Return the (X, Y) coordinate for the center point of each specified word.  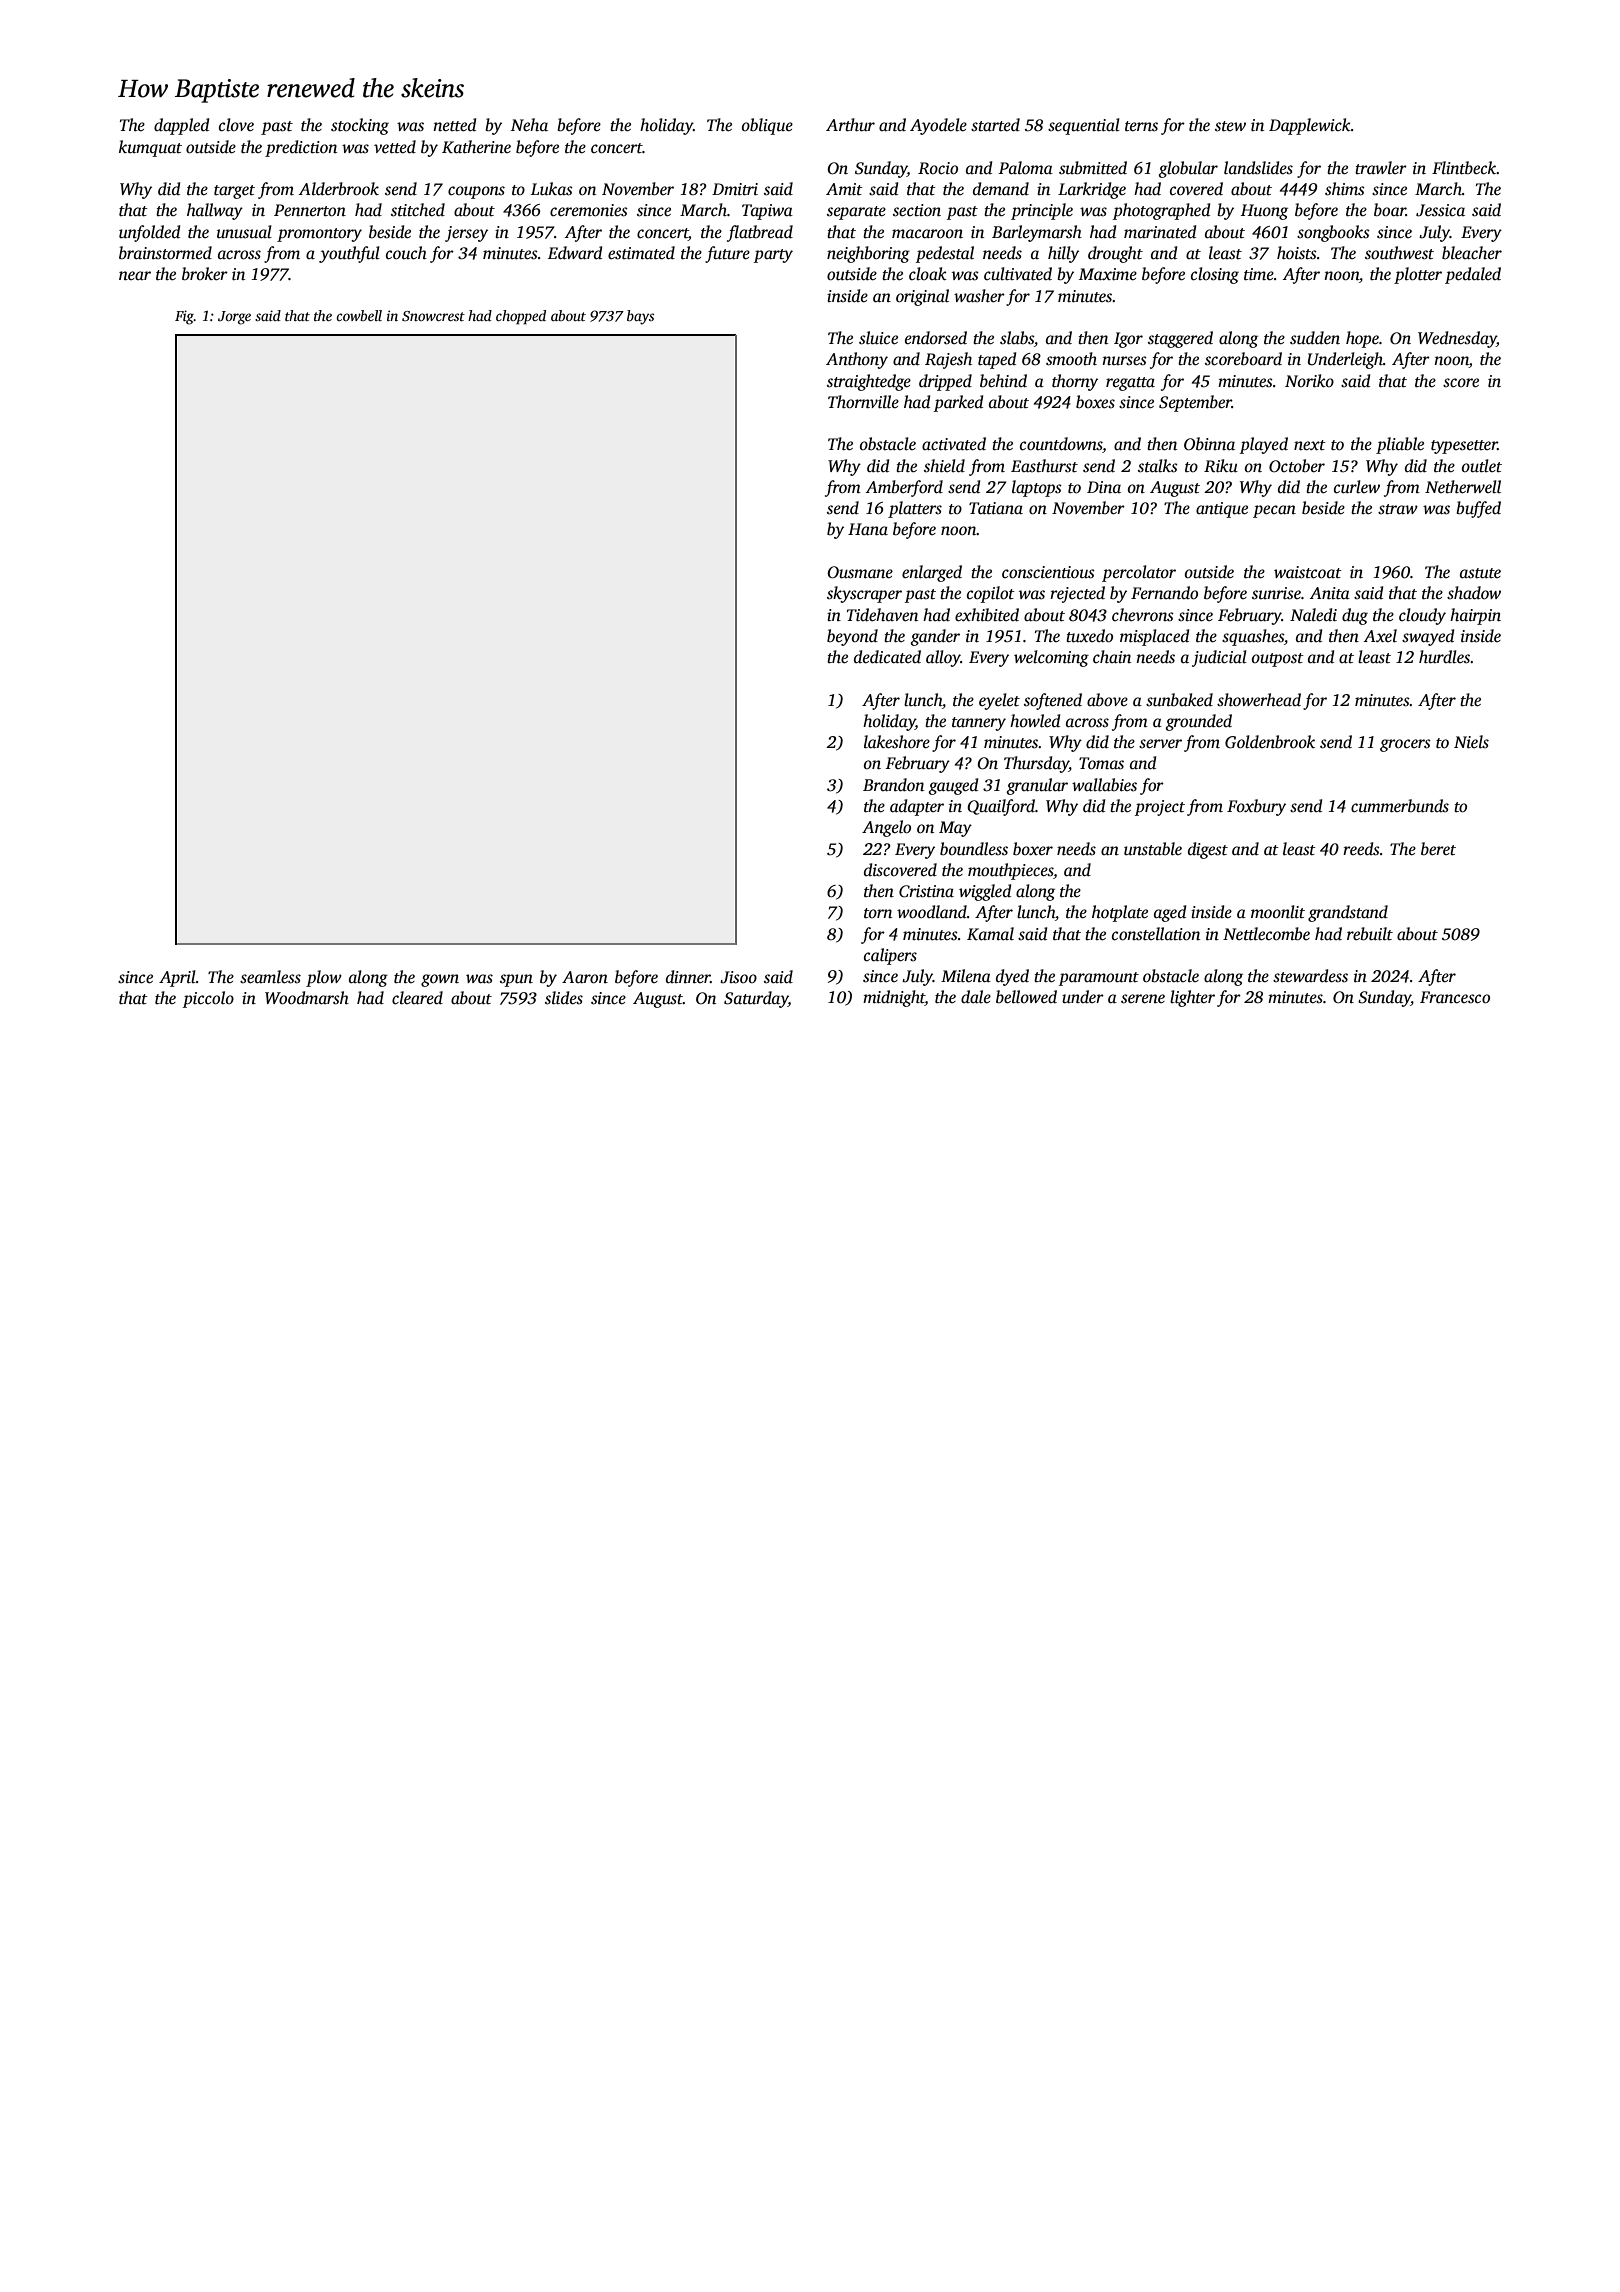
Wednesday (1457, 339)
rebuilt (1370, 934)
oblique (767, 126)
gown (440, 980)
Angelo (886, 828)
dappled (181, 126)
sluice (878, 338)
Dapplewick (1310, 126)
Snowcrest (433, 316)
